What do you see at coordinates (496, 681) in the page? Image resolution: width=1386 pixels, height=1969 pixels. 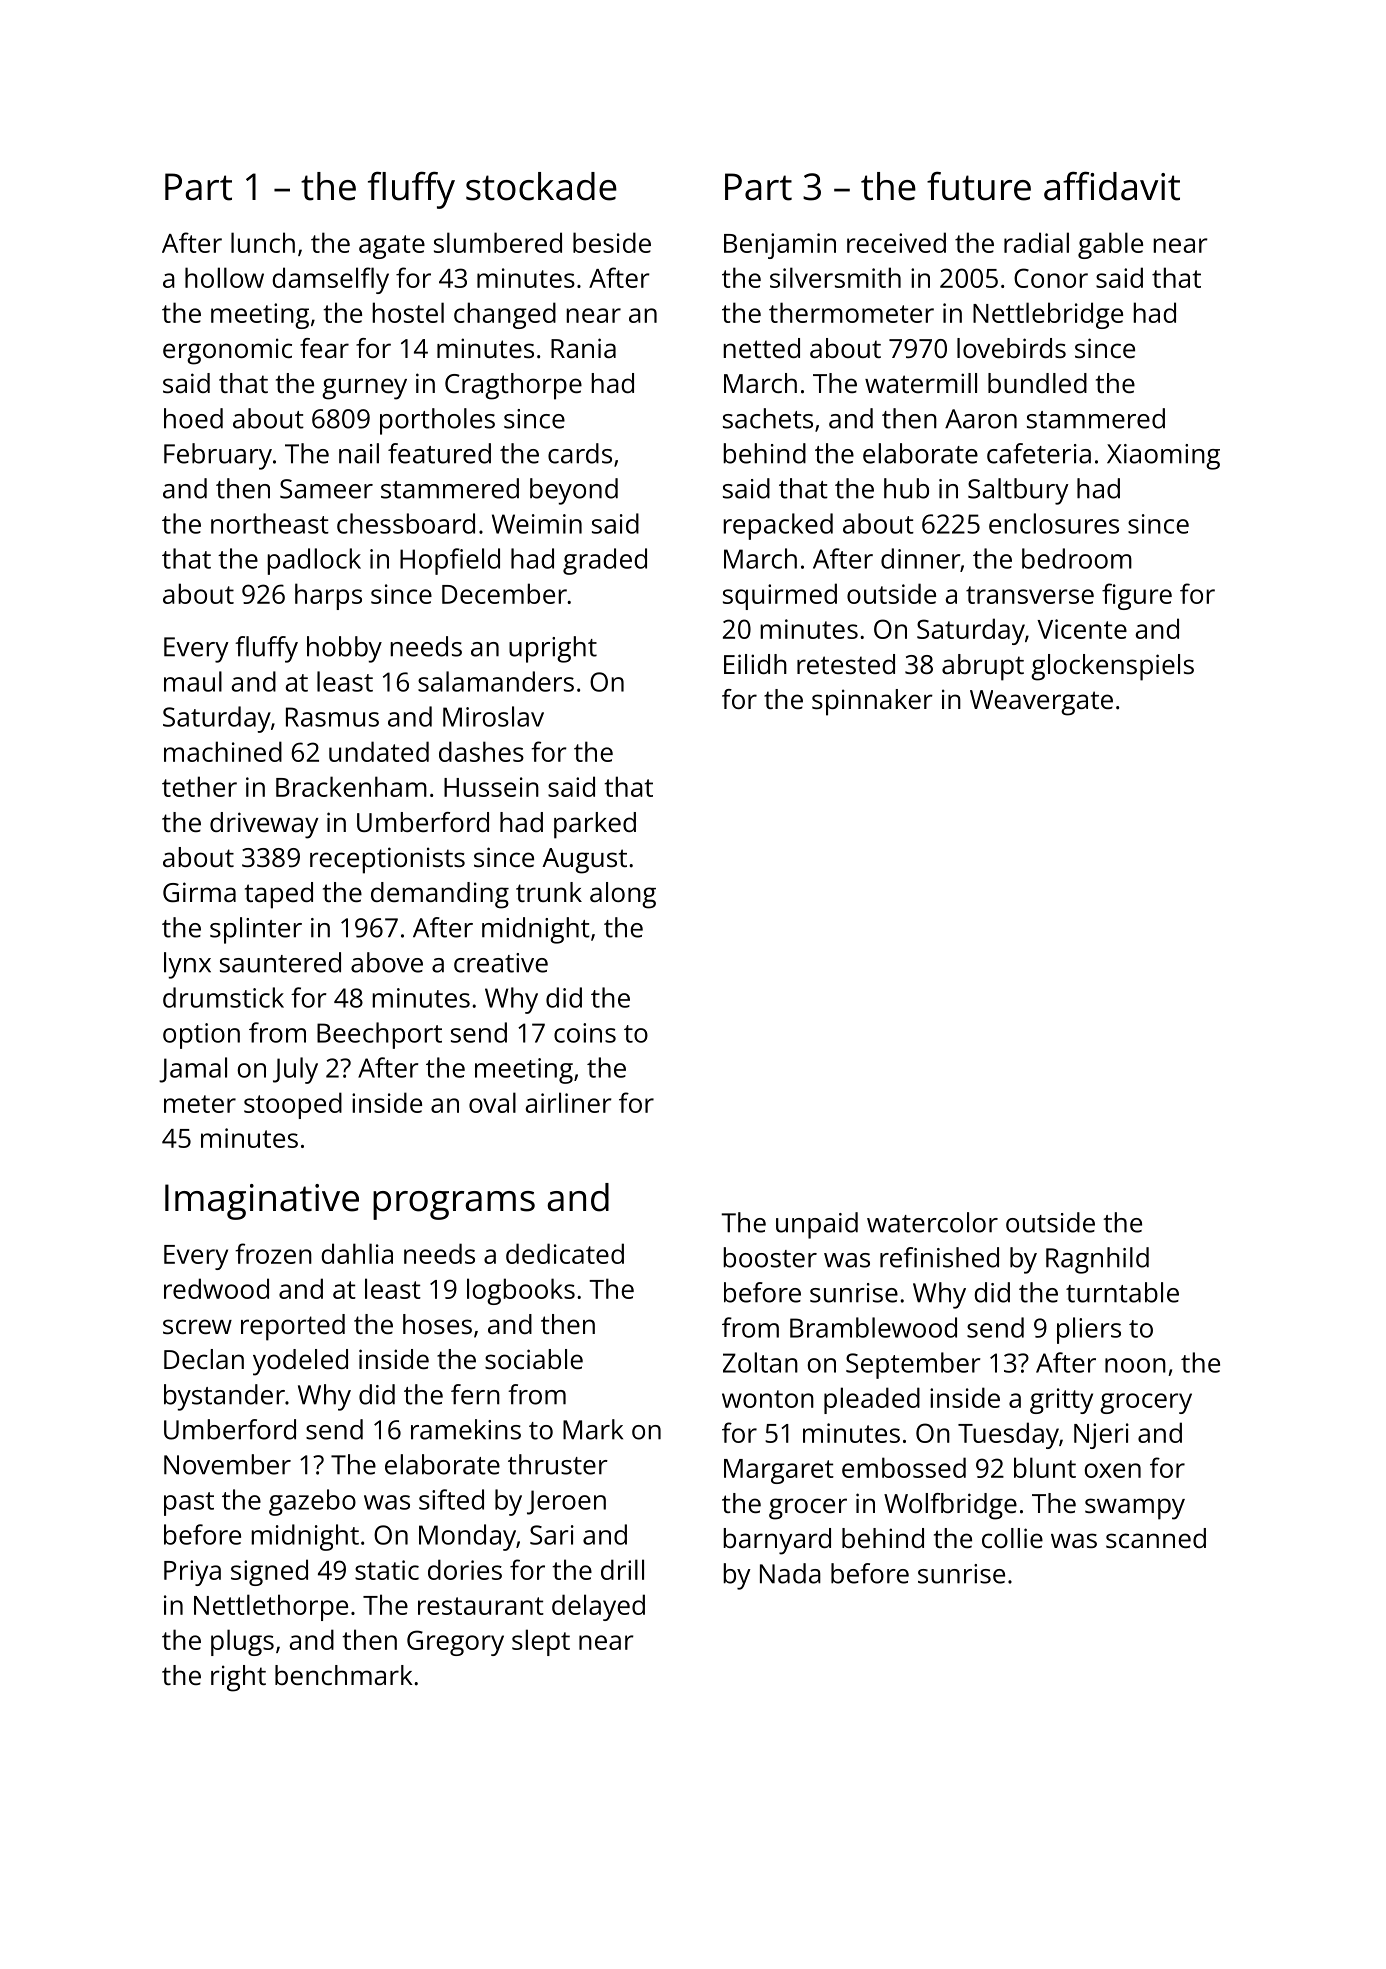 I see `salamanders` at bounding box center [496, 681].
